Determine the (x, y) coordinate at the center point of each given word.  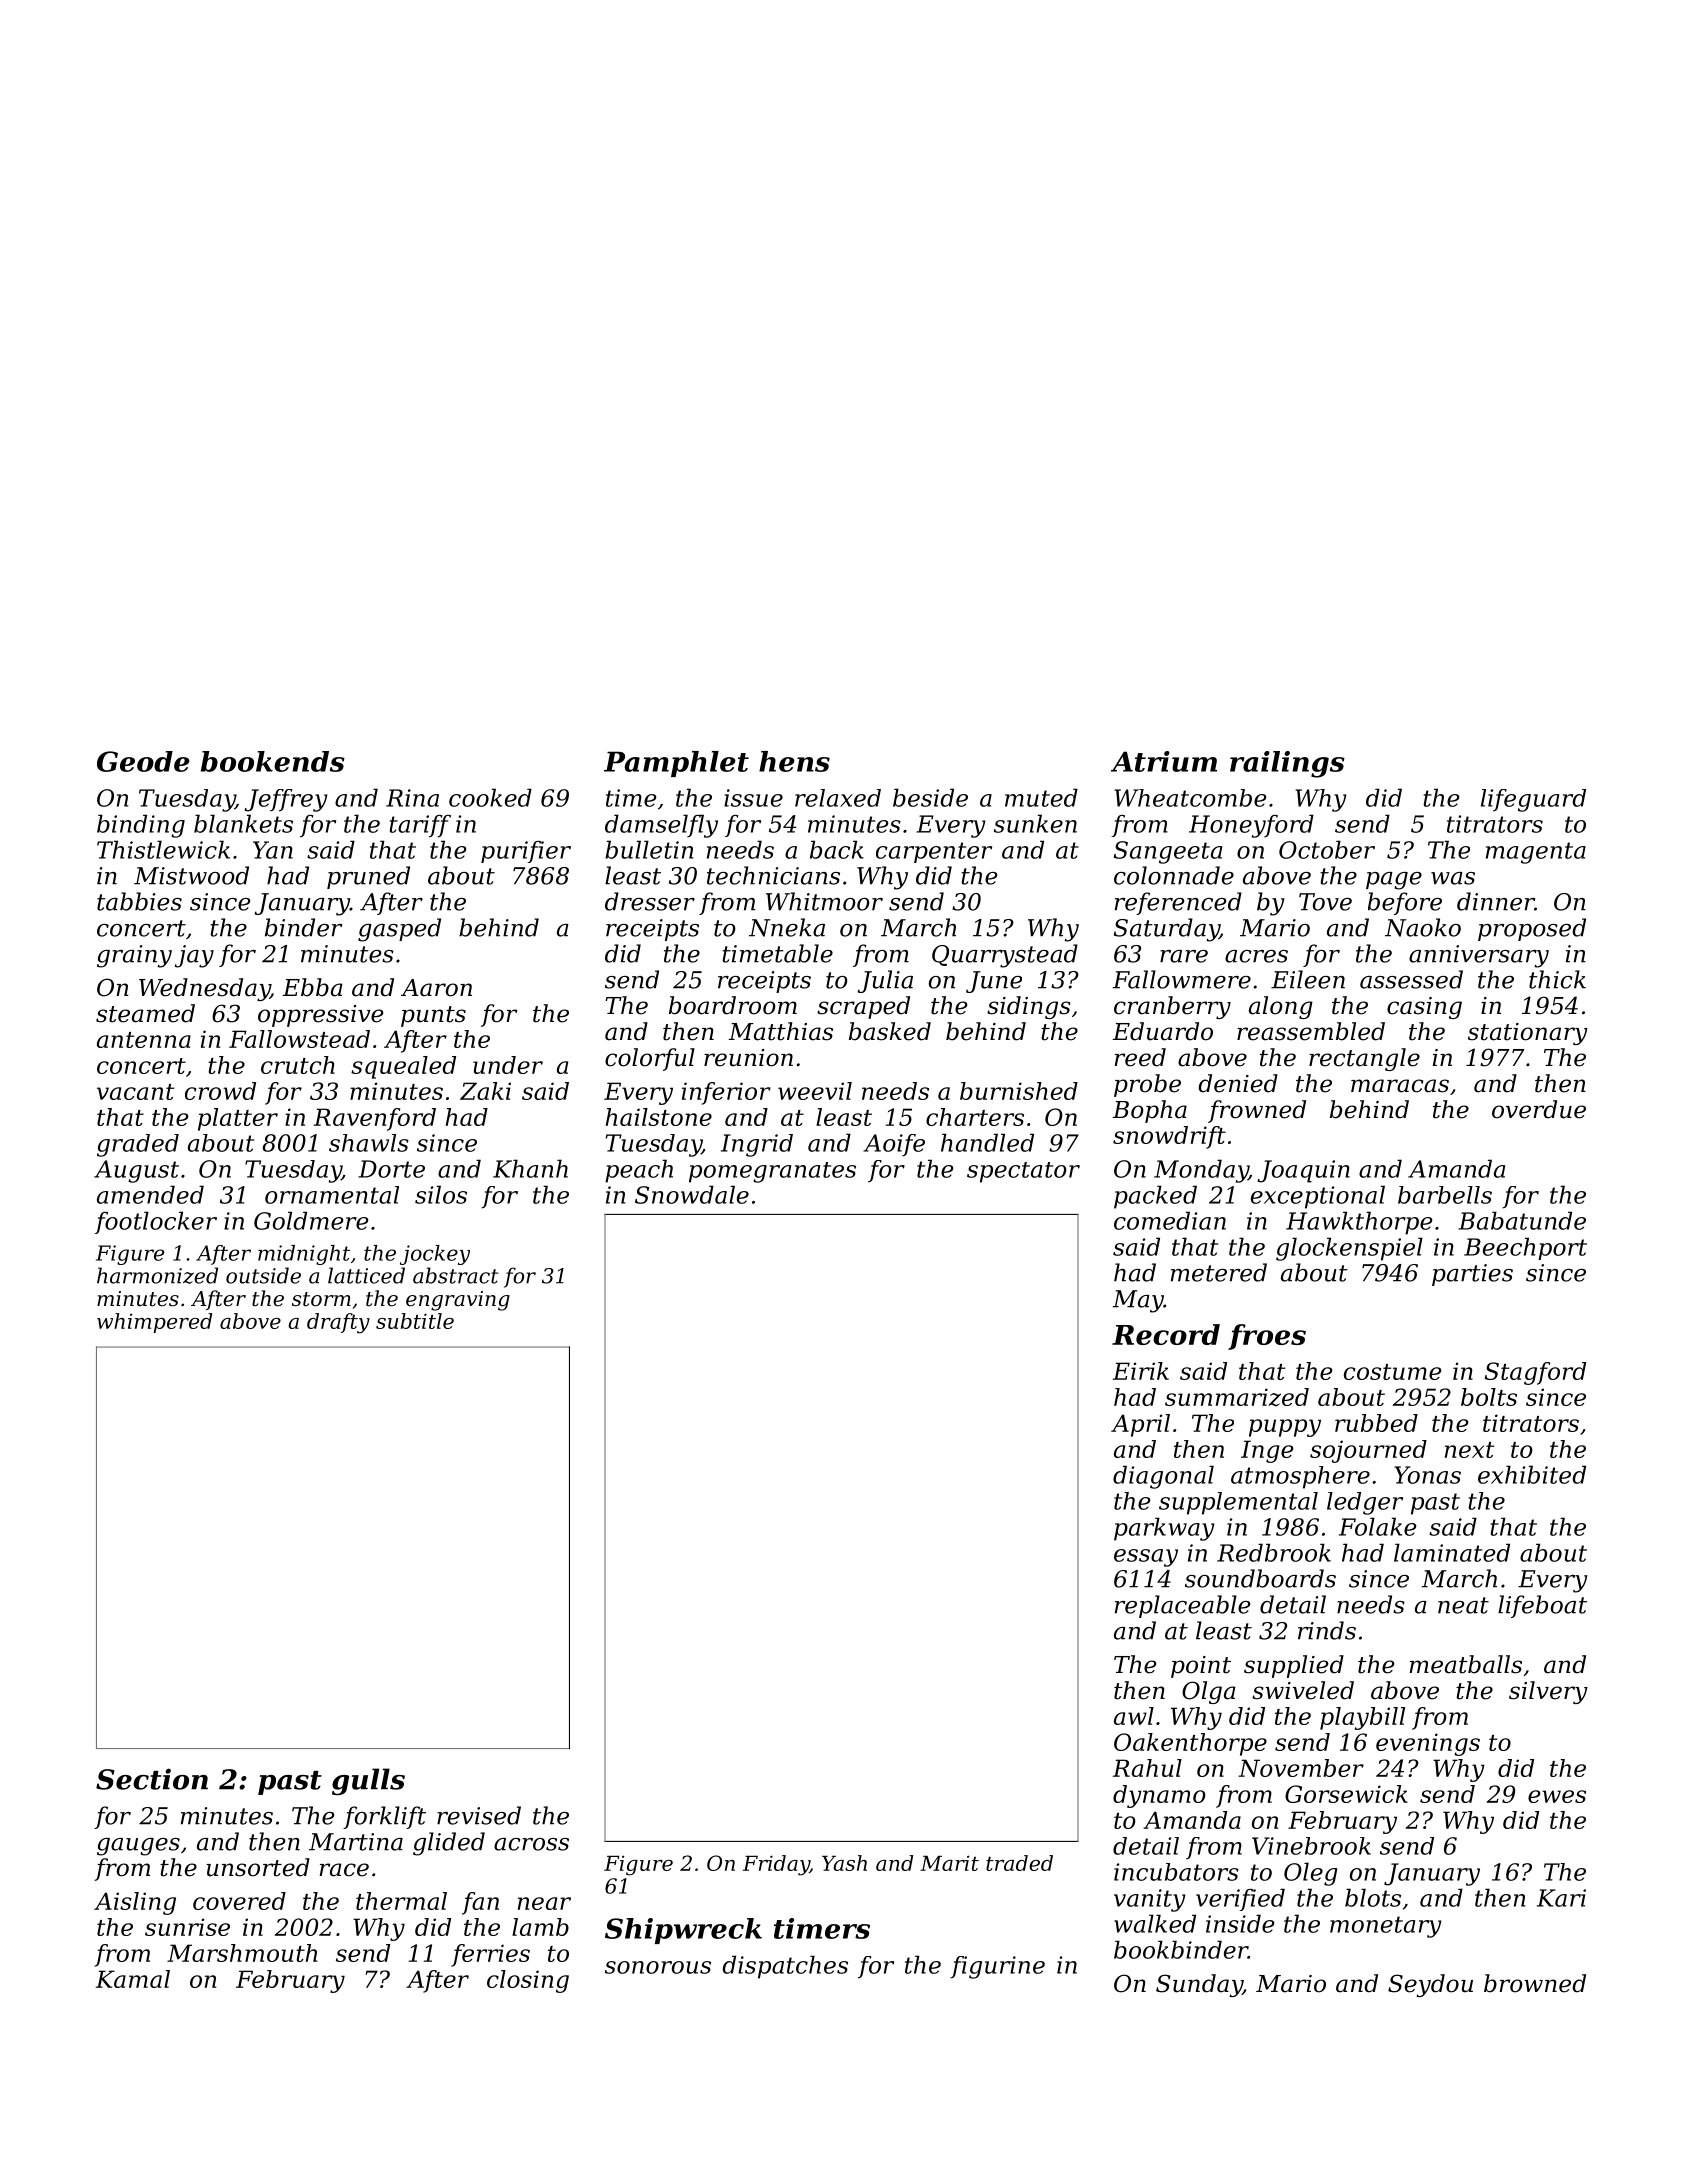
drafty (338, 1323)
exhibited (1532, 1474)
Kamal (133, 1979)
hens (794, 761)
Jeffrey (285, 800)
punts (433, 1016)
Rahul (1147, 1768)
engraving (458, 1301)
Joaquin (1303, 1171)
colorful (650, 1059)
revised (479, 1815)
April (1140, 1425)
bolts (1489, 1397)
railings (1287, 764)
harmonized (157, 1275)
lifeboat (1542, 1606)
